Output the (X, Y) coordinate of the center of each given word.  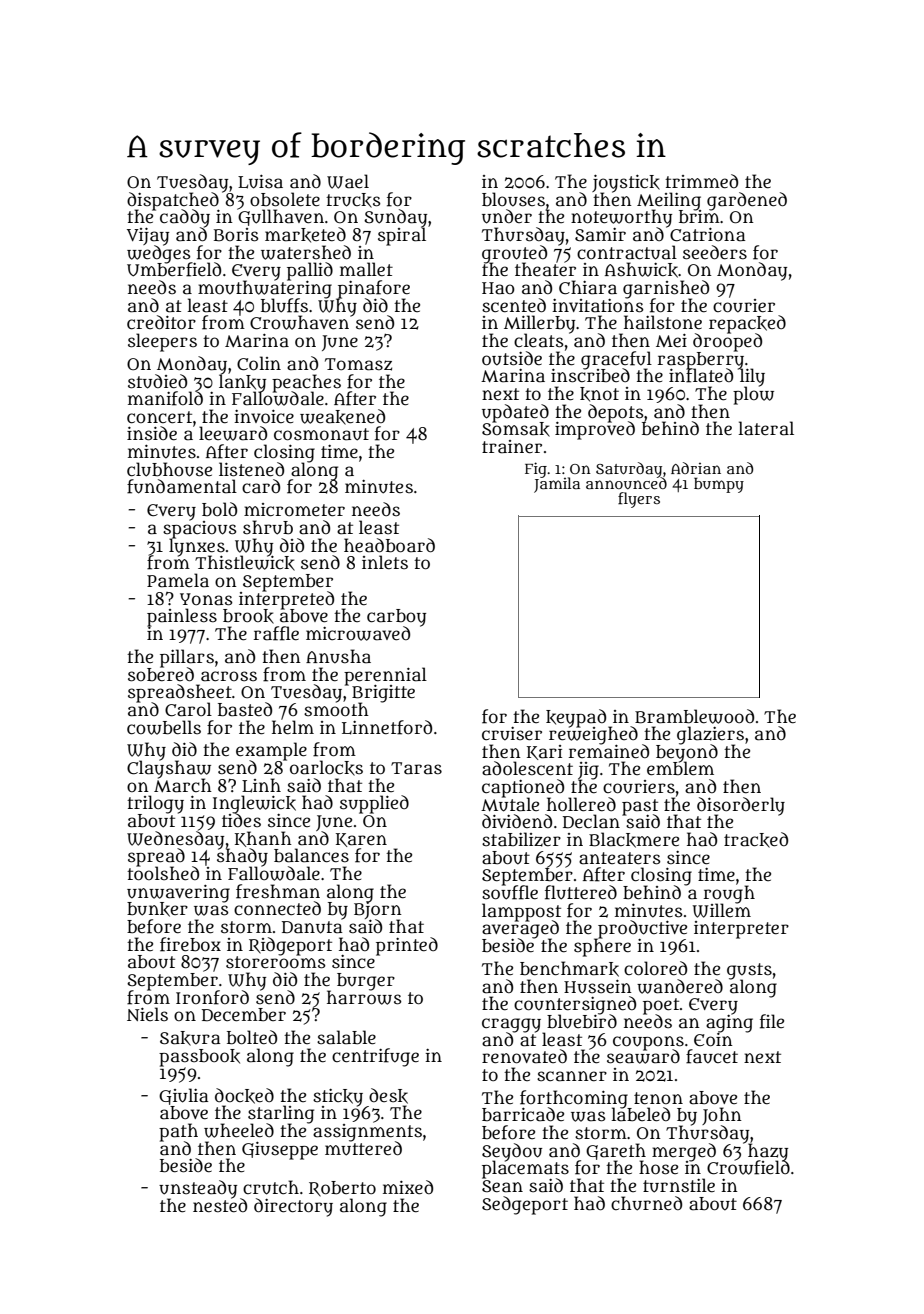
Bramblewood (694, 716)
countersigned (575, 1005)
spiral (402, 237)
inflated (701, 376)
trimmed (701, 181)
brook (248, 616)
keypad (577, 718)
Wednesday (175, 840)
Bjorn (378, 910)
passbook (199, 1058)
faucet (712, 1056)
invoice (264, 417)
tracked (756, 840)
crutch (271, 1187)
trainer (512, 447)
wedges (160, 254)
